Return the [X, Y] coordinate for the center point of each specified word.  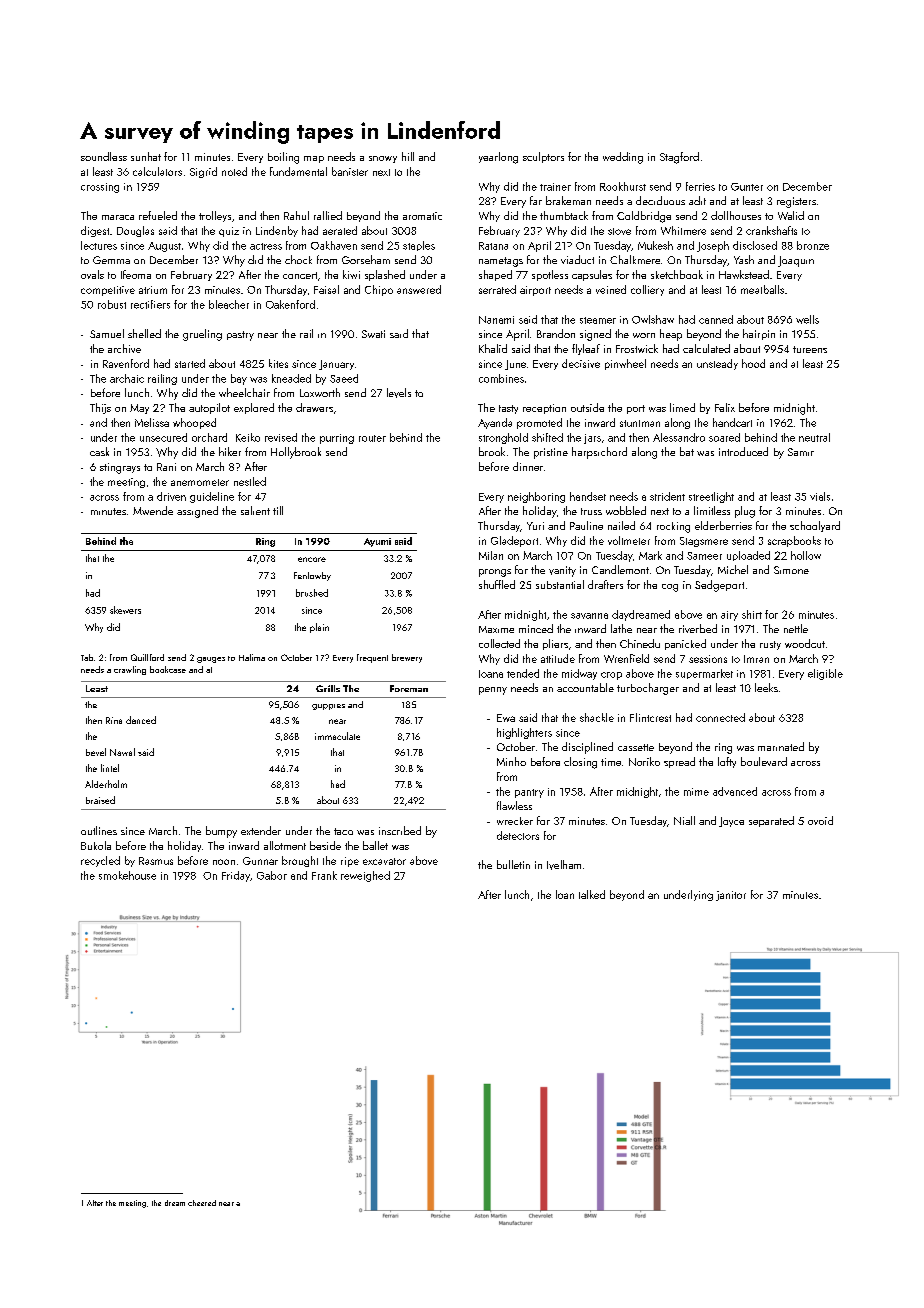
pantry [529, 793]
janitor [731, 896]
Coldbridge [644, 217]
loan [565, 894]
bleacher [229, 304]
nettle [796, 628]
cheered [202, 1203]
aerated [340, 230]
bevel [96, 752]
